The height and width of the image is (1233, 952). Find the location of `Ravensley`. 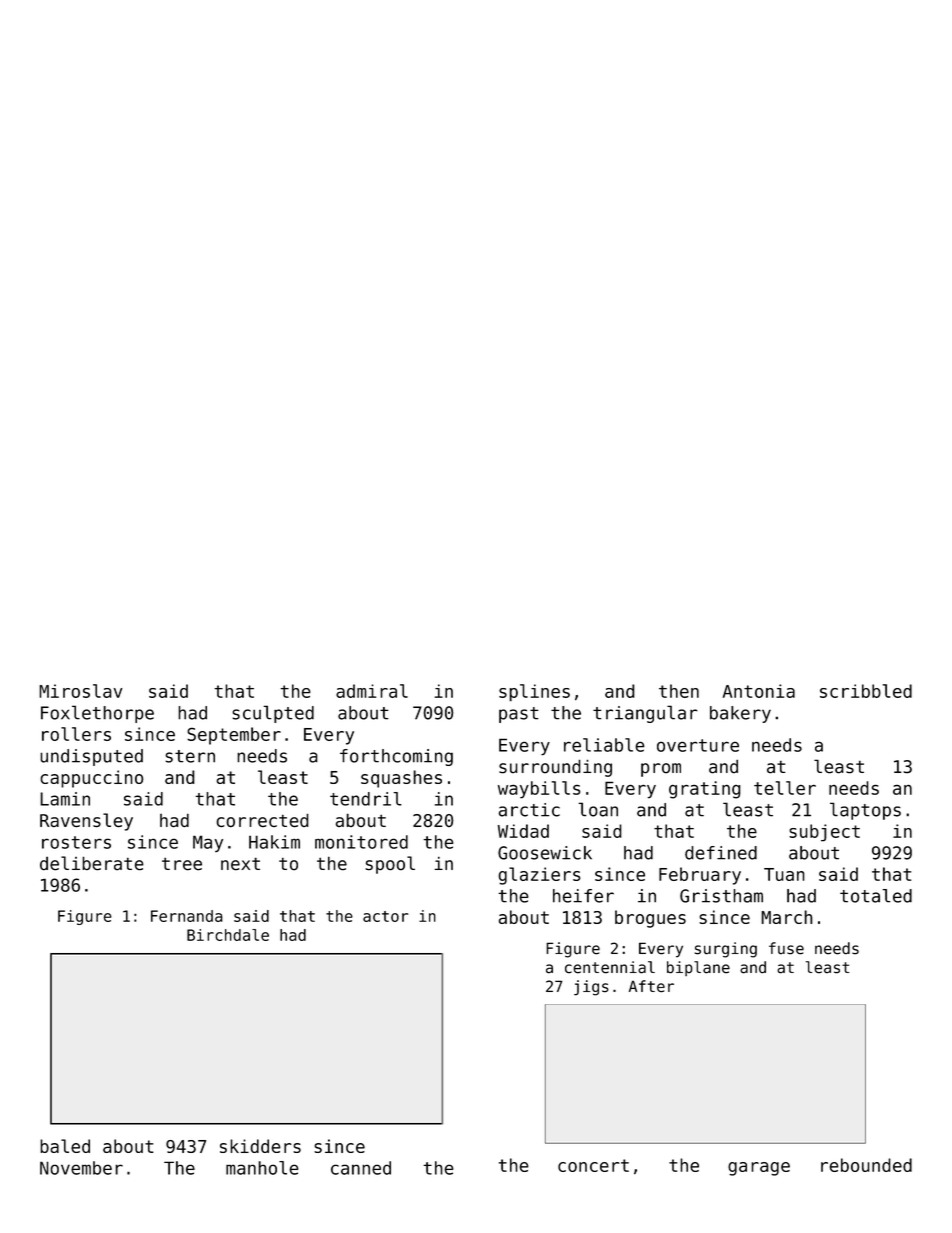

Ravensley is located at coordinates (86, 822).
